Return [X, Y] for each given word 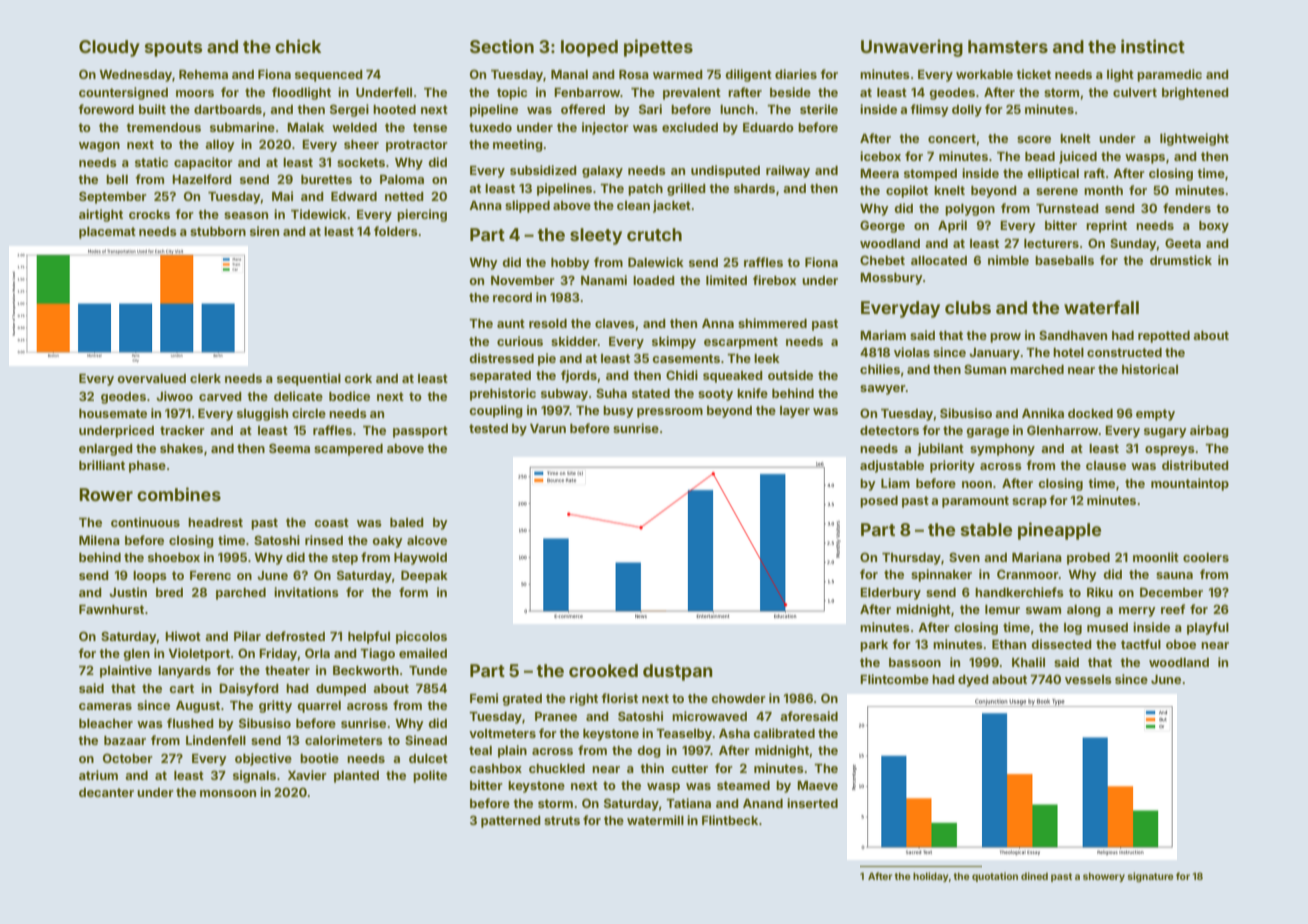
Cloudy [109, 48]
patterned [511, 822]
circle [309, 413]
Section [502, 46]
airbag [1209, 431]
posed [879, 502]
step [345, 559]
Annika [1043, 413]
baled [407, 522]
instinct [1153, 46]
